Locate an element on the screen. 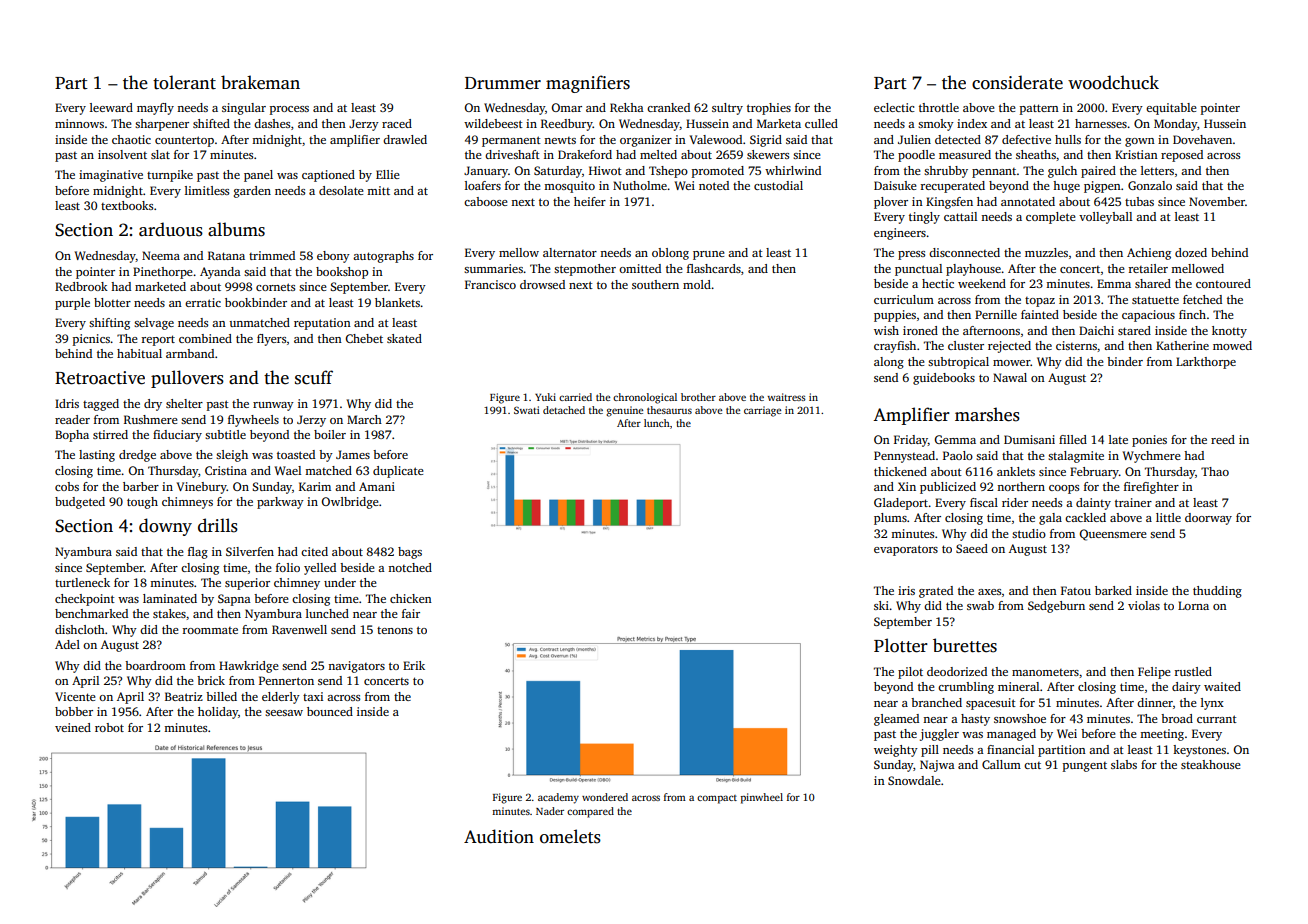  Audition is located at coordinates (499, 836).
